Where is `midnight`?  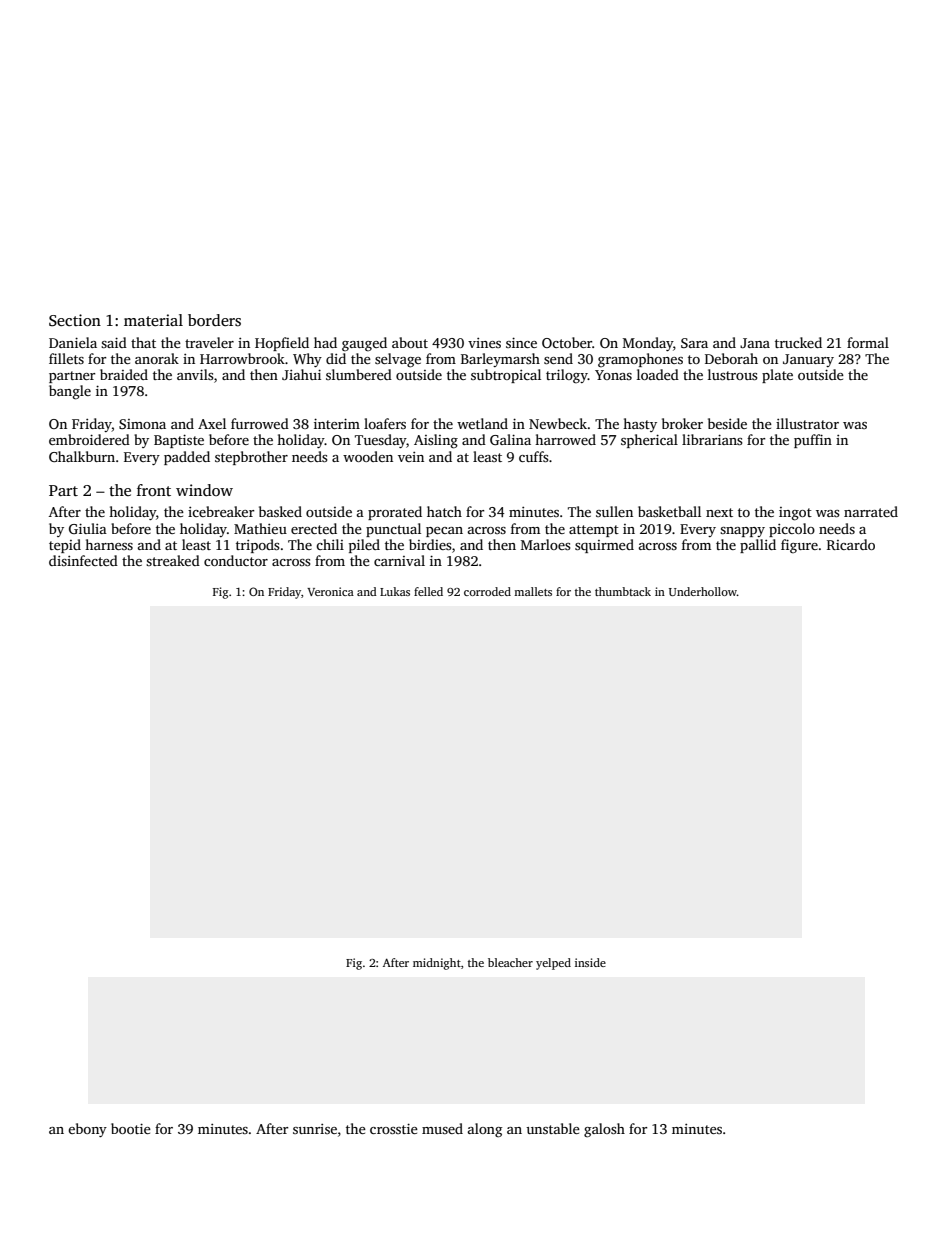
midnight is located at coordinates (437, 964).
